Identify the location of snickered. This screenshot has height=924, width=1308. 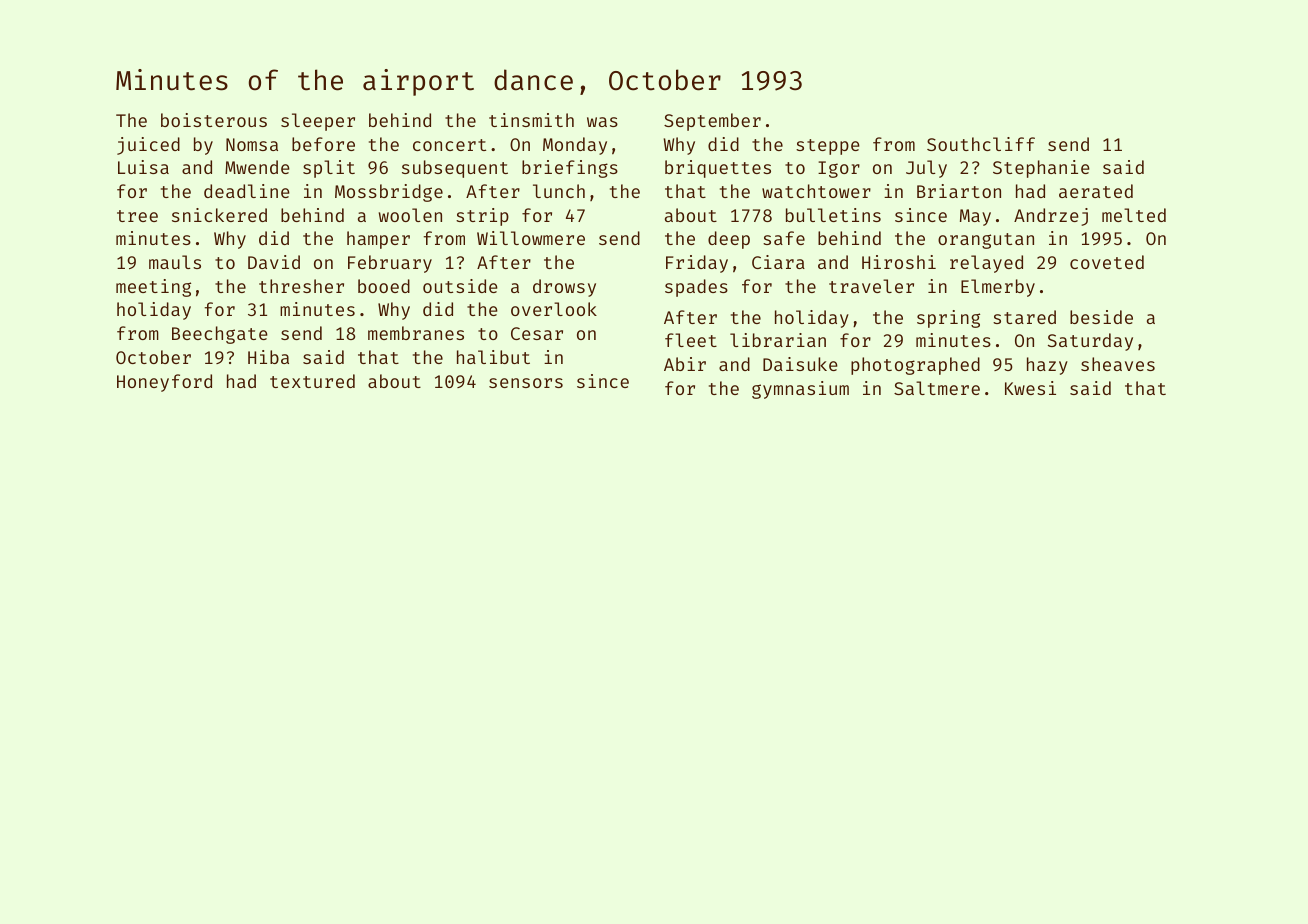
(219, 215).
